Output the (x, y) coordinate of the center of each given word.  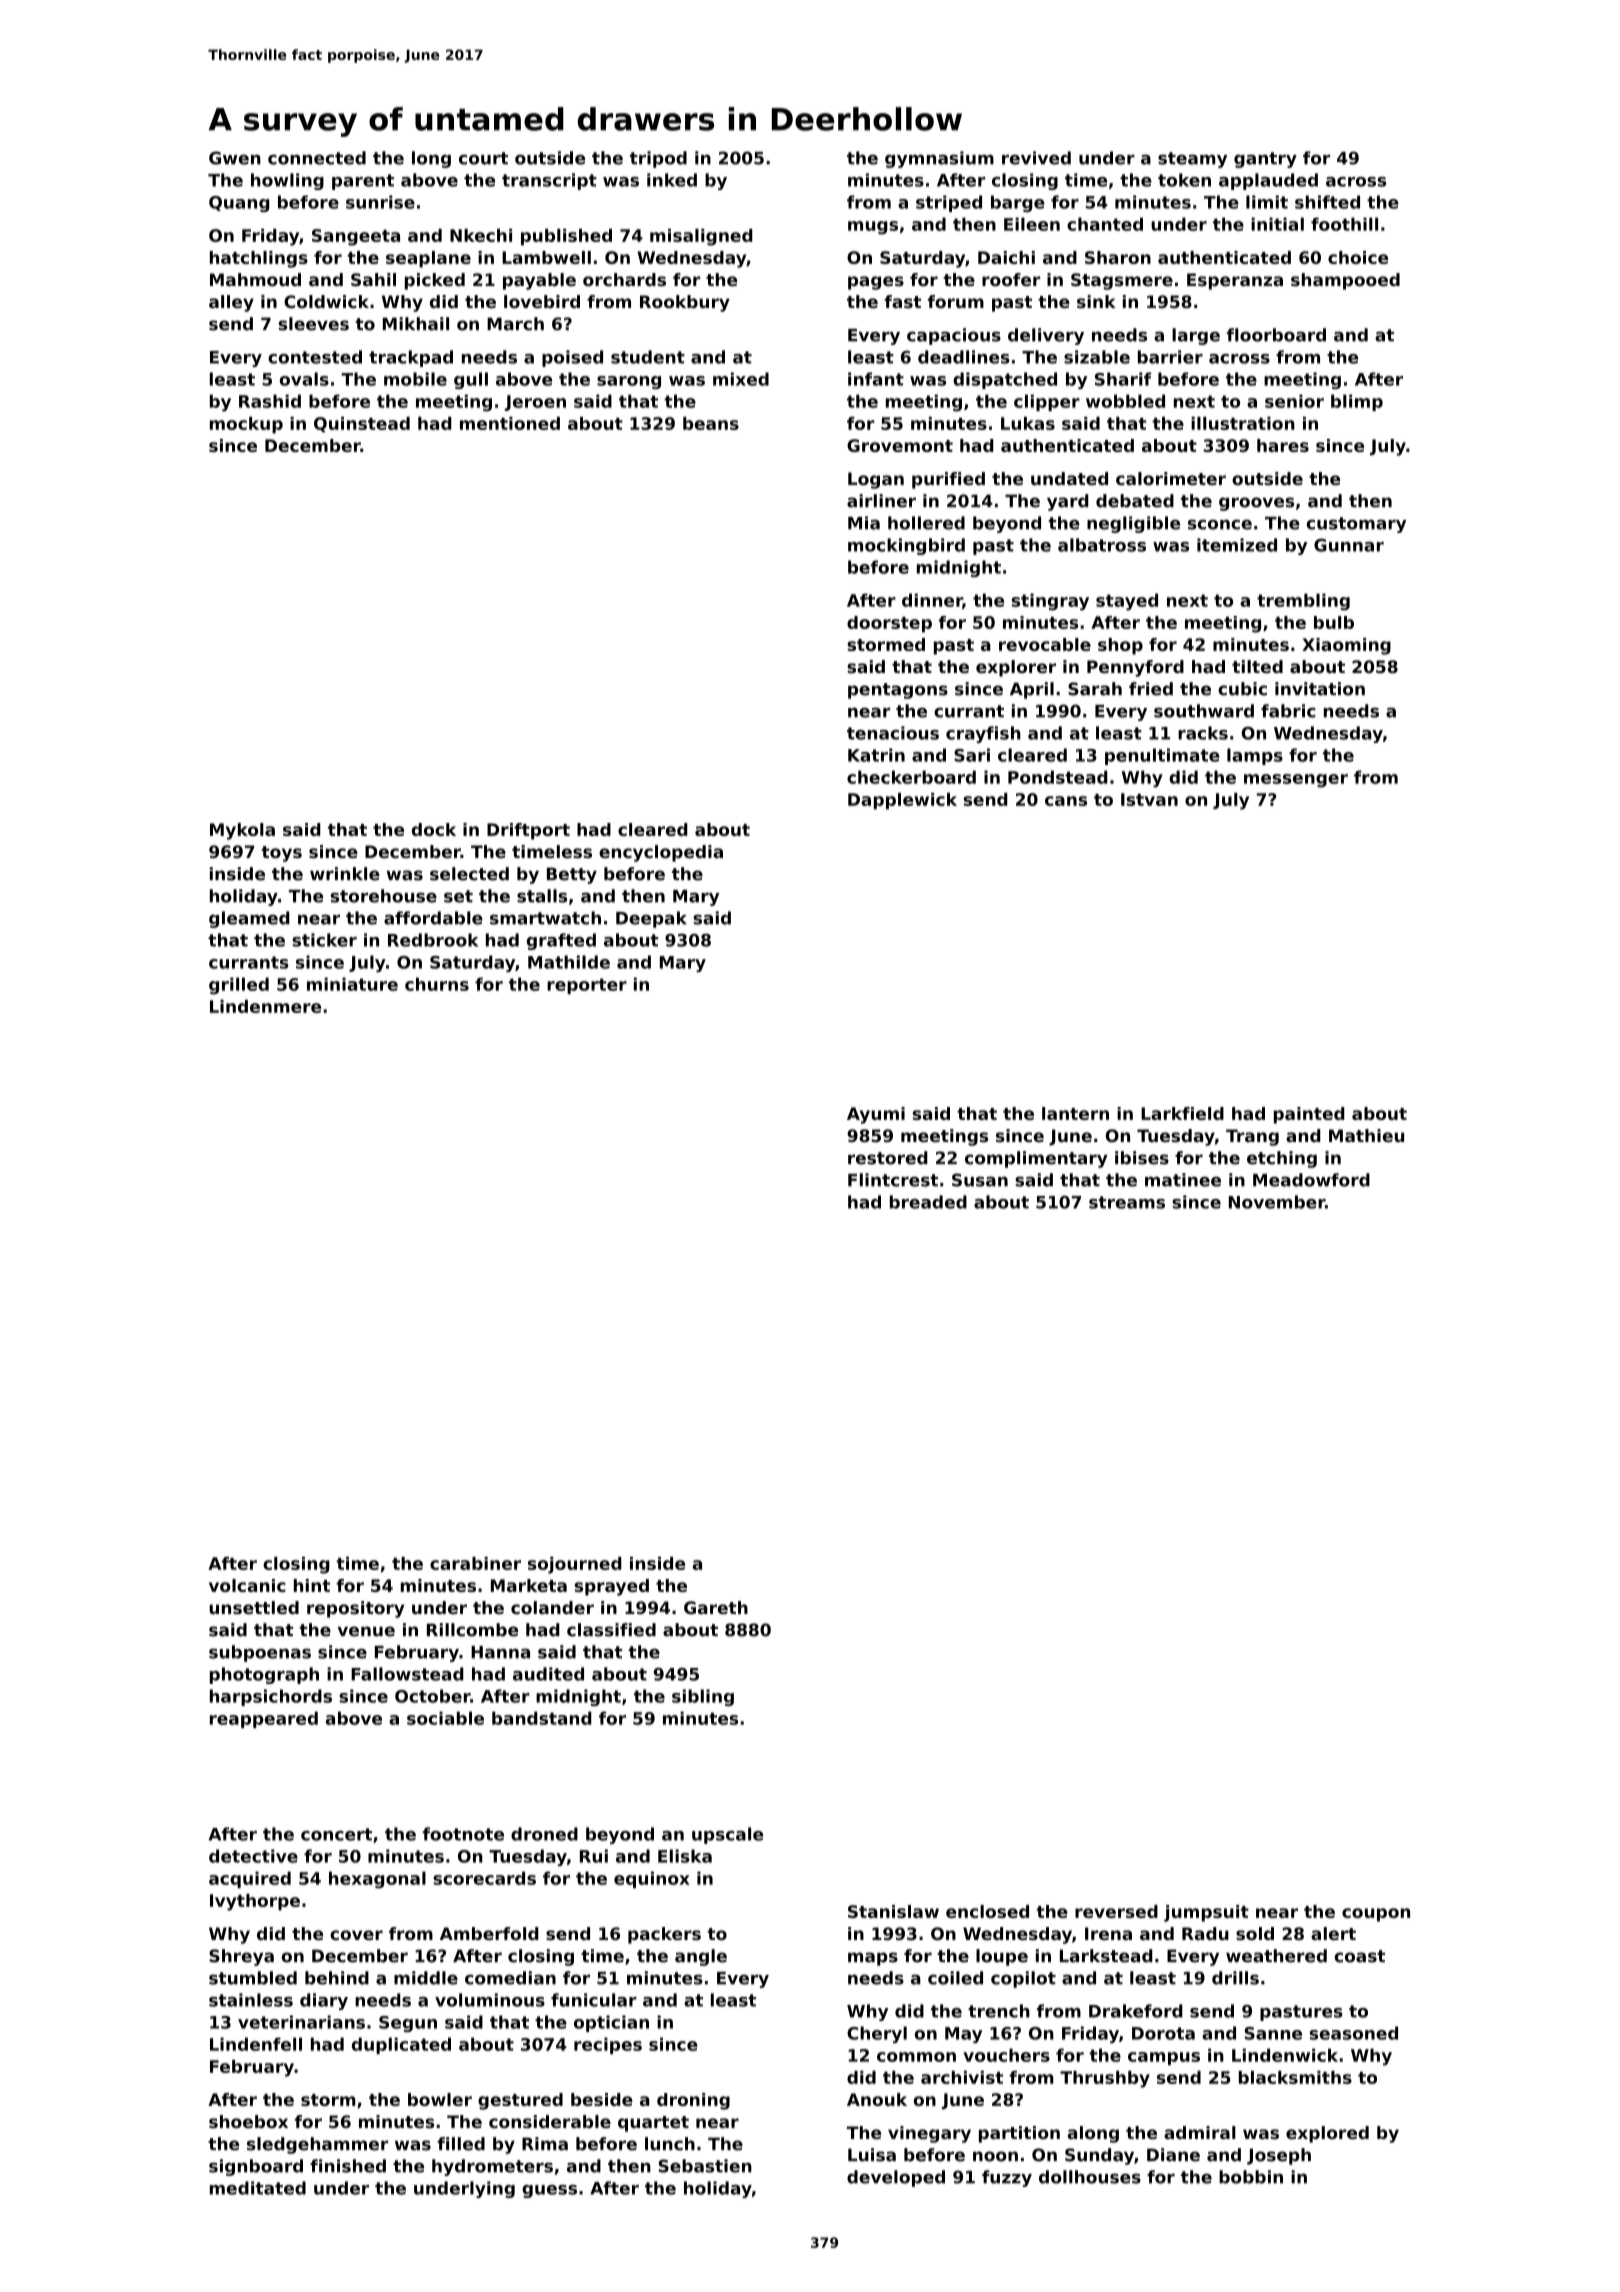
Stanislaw (893, 1911)
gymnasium (939, 159)
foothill (1344, 224)
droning (693, 2101)
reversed (1116, 1911)
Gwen (235, 158)
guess (549, 2191)
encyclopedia (661, 853)
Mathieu (1366, 1135)
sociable (445, 1718)
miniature (352, 984)
